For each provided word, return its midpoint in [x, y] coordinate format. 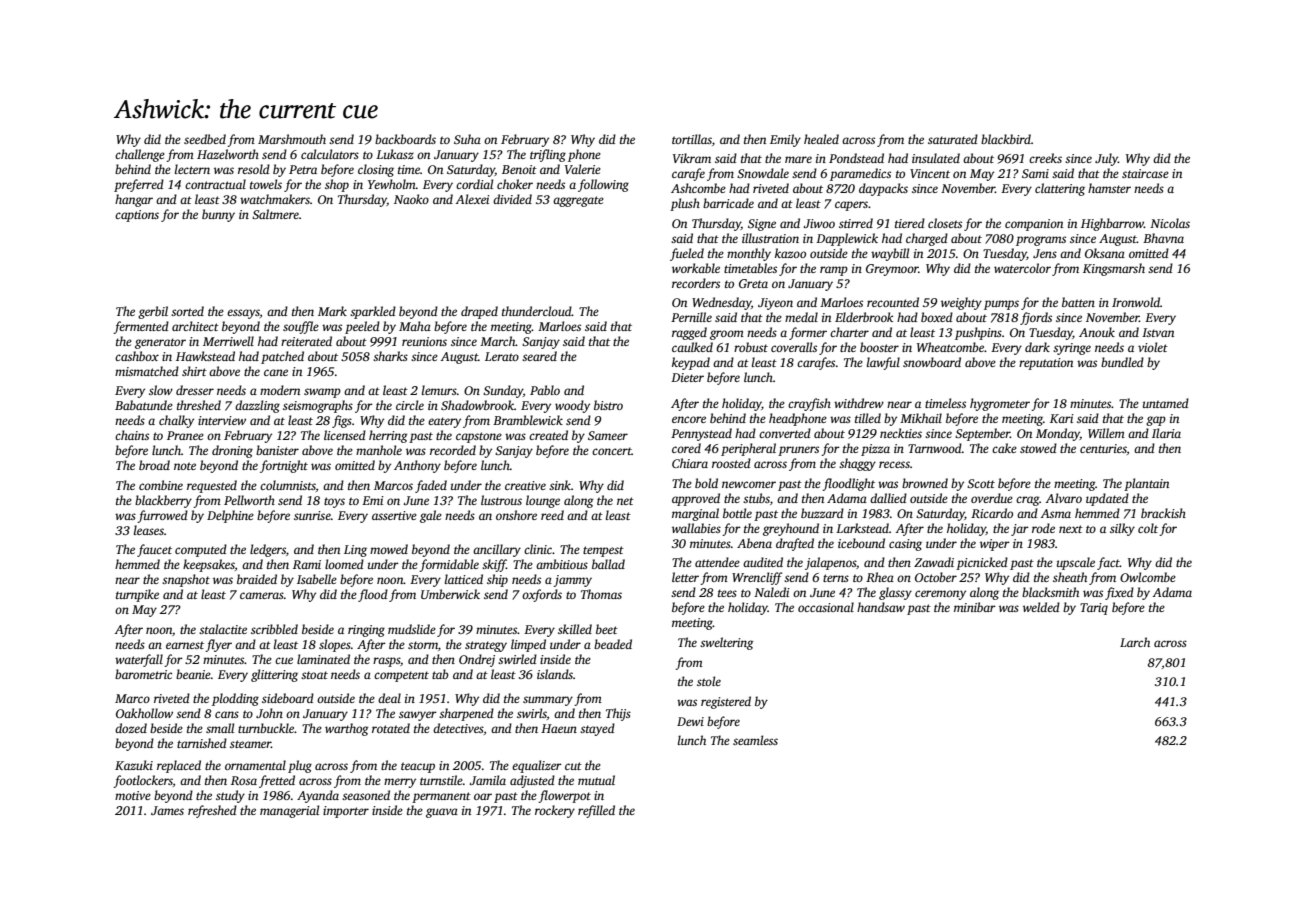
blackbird [1006, 139]
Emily [785, 140]
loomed [344, 564]
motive [133, 795]
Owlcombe [1148, 577]
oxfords [542, 595]
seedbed [205, 139]
